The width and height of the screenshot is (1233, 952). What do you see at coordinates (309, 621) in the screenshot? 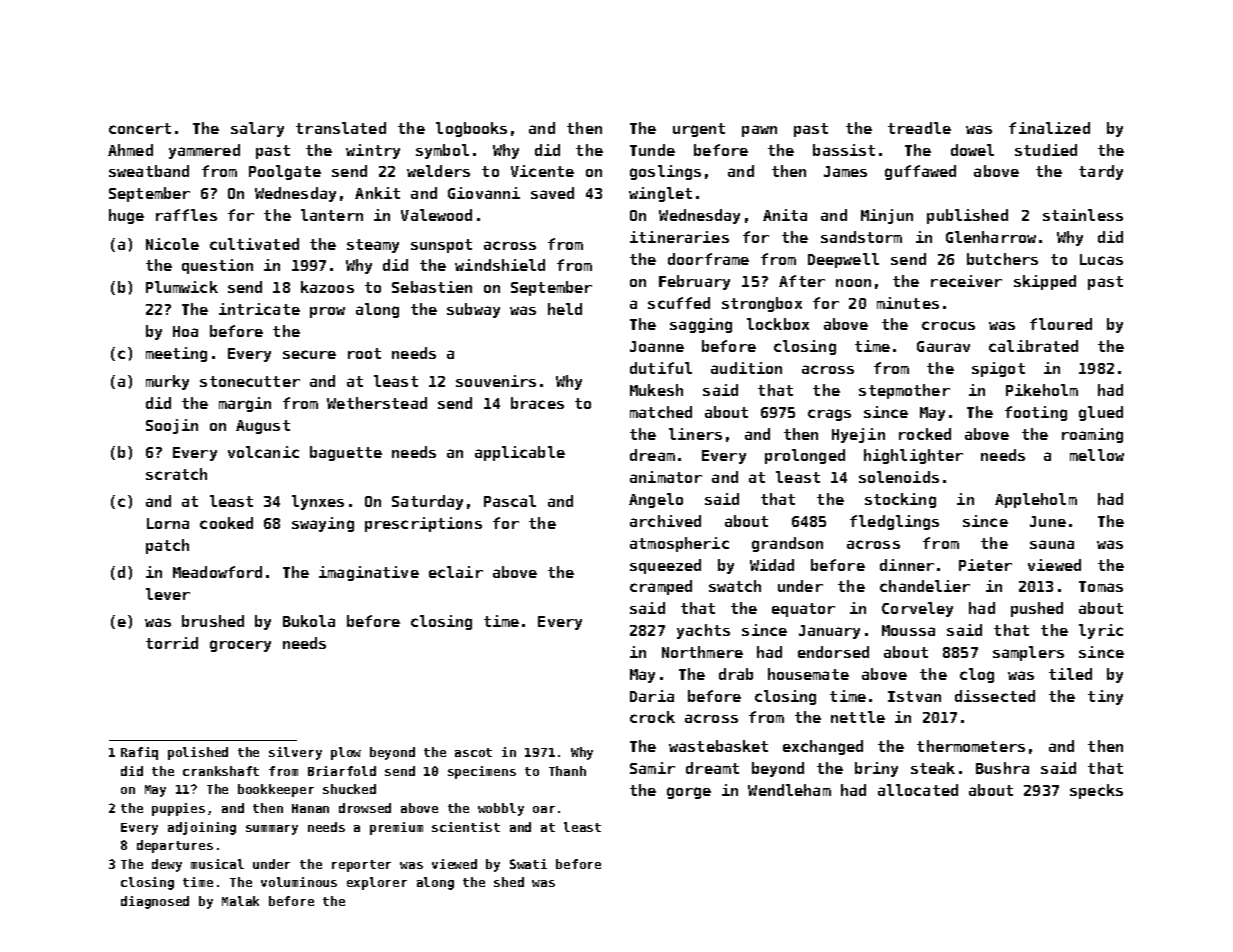
I see `Bukola` at bounding box center [309, 621].
